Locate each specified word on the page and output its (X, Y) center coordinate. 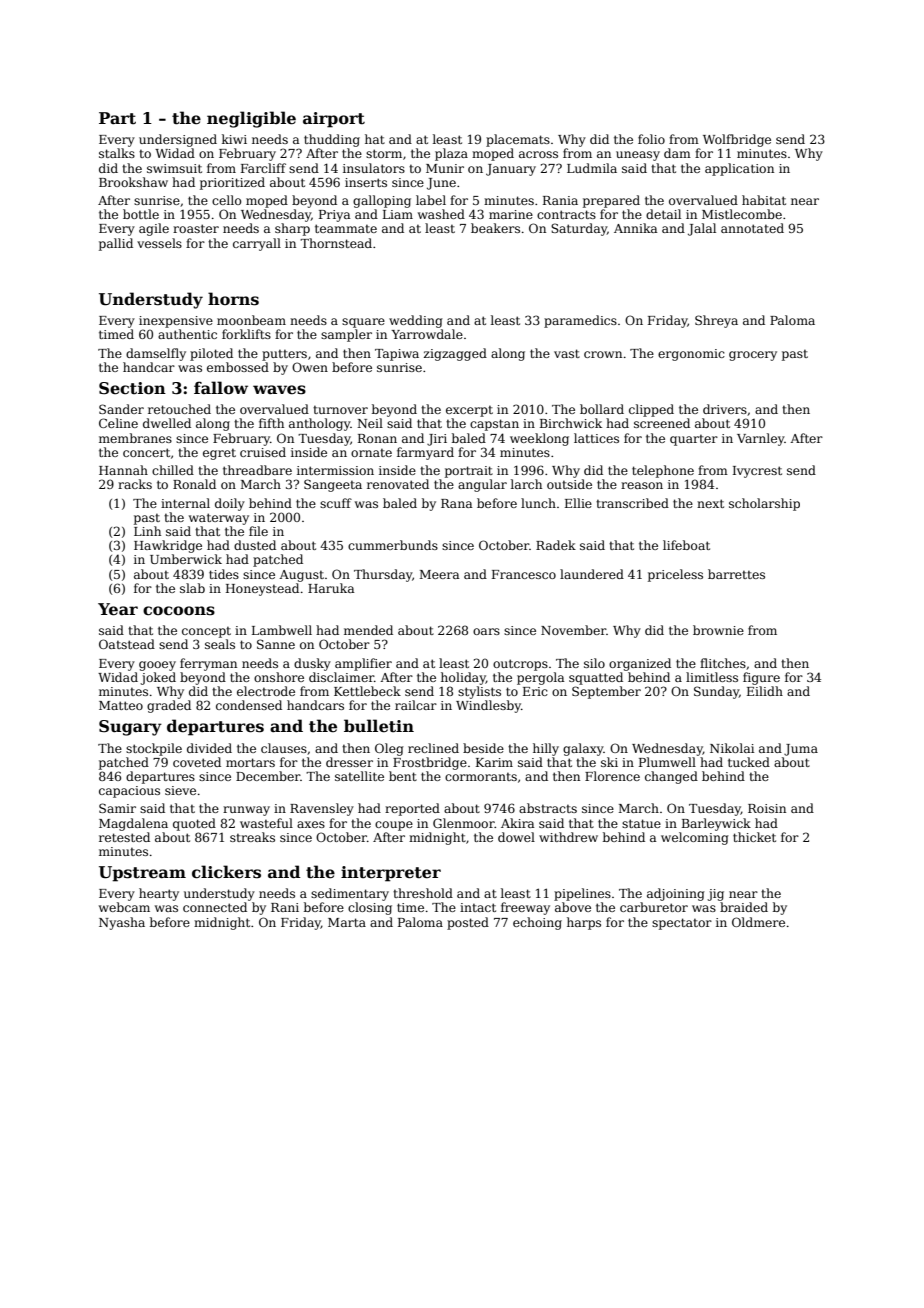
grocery (753, 356)
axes (311, 824)
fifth (271, 423)
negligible (251, 119)
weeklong (539, 439)
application (739, 169)
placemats (518, 140)
